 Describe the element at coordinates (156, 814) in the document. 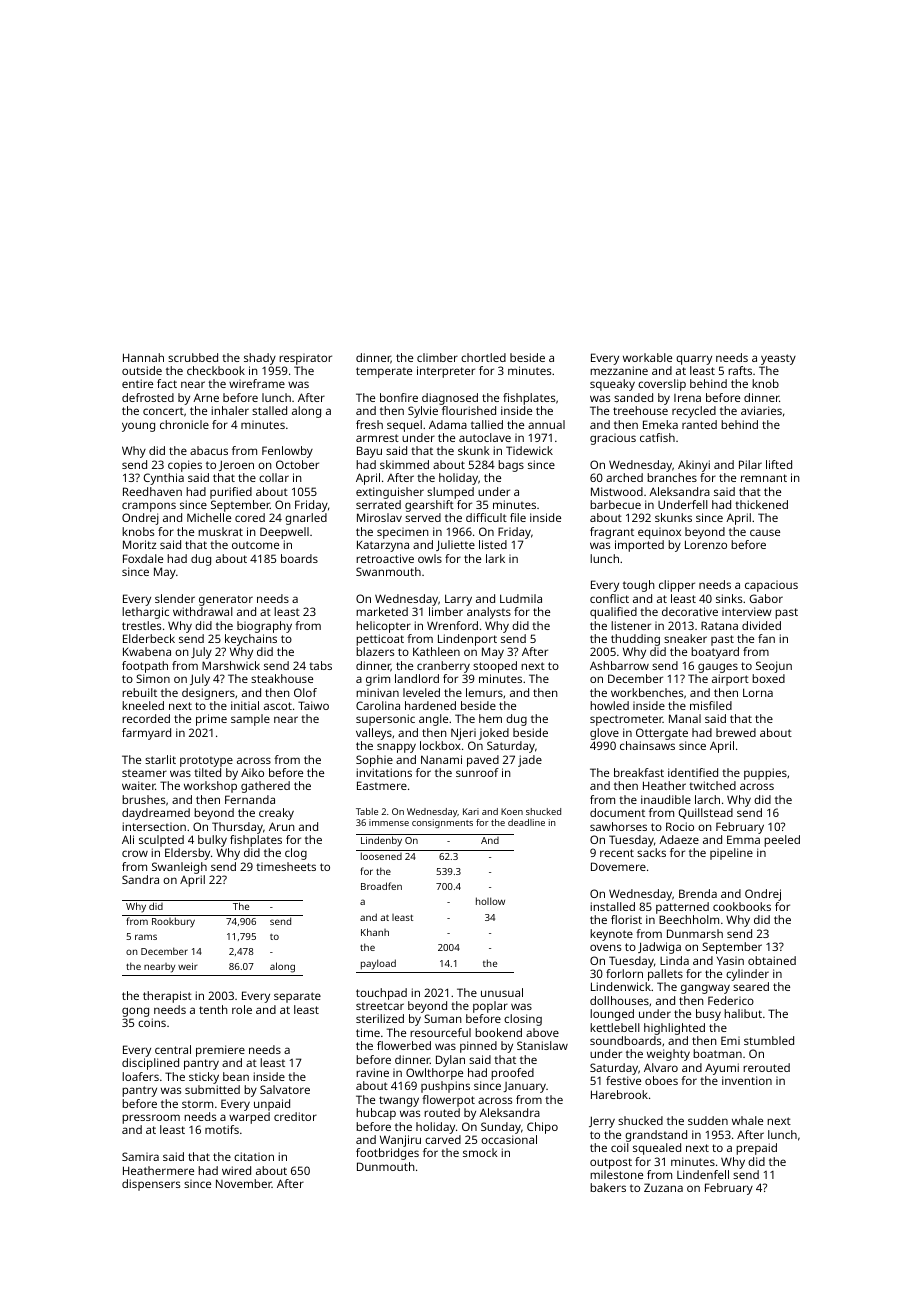

I see `daydreamed` at that location.
